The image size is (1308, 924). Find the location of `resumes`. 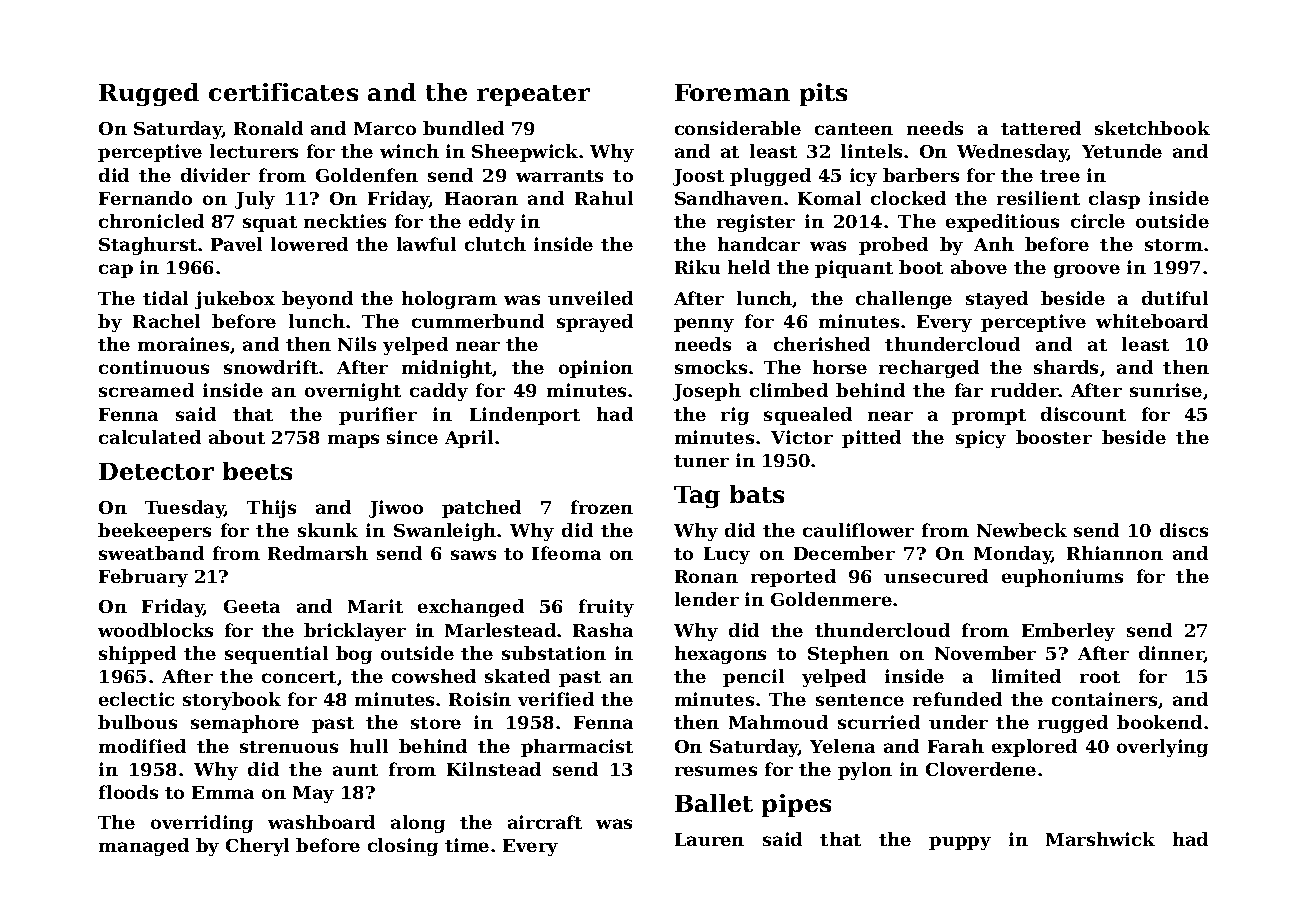

resumes is located at coordinates (716, 771).
